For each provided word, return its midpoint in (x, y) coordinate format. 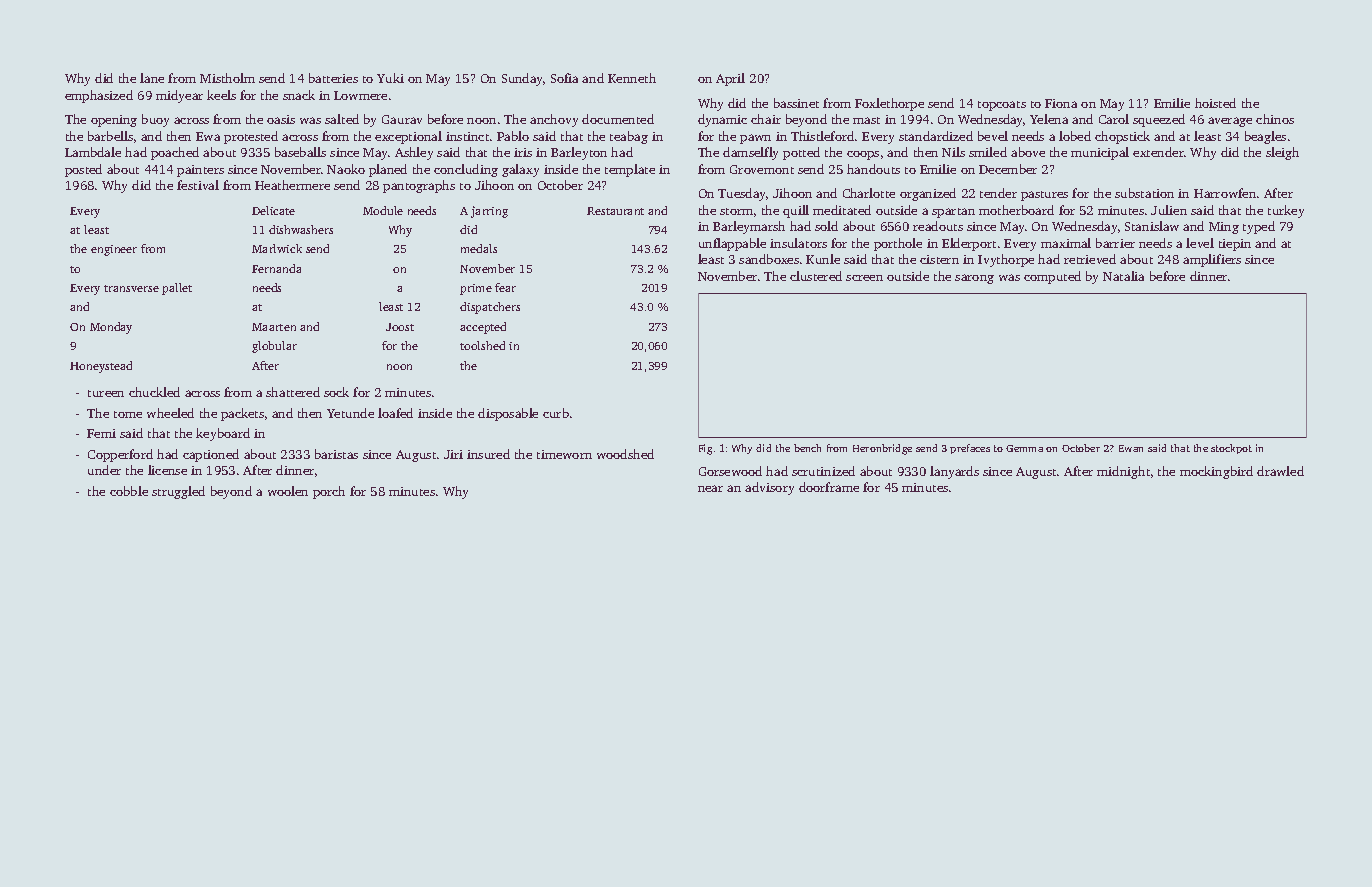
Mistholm (227, 78)
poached (175, 153)
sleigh (1282, 153)
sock (336, 392)
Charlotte (869, 193)
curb (556, 413)
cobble (129, 491)
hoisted (1215, 103)
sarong (974, 279)
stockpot (1231, 449)
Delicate (273, 210)
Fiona (1061, 103)
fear (505, 287)
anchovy (554, 120)
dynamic (722, 120)
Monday (111, 328)
